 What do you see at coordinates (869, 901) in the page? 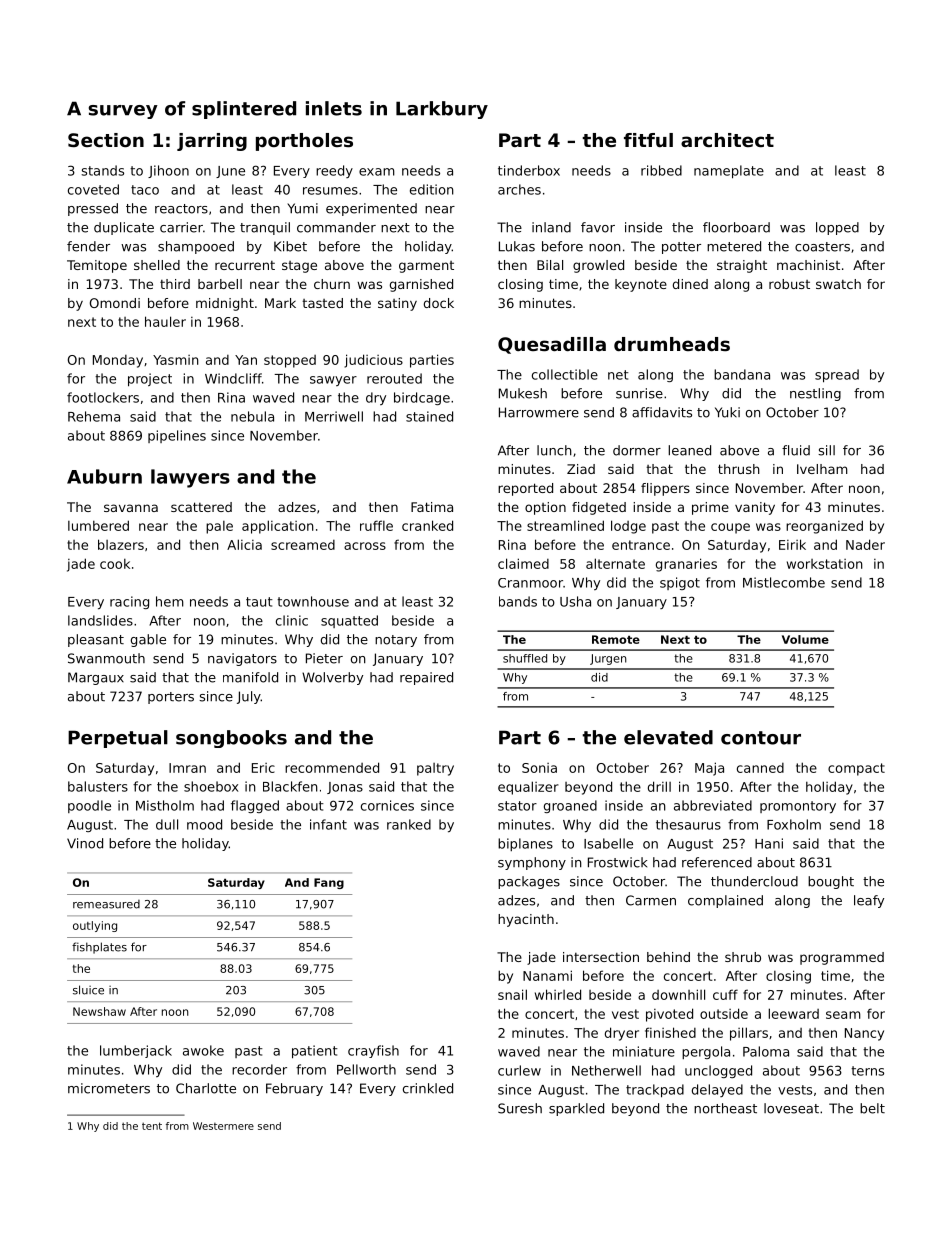
I see `leafy` at bounding box center [869, 901].
